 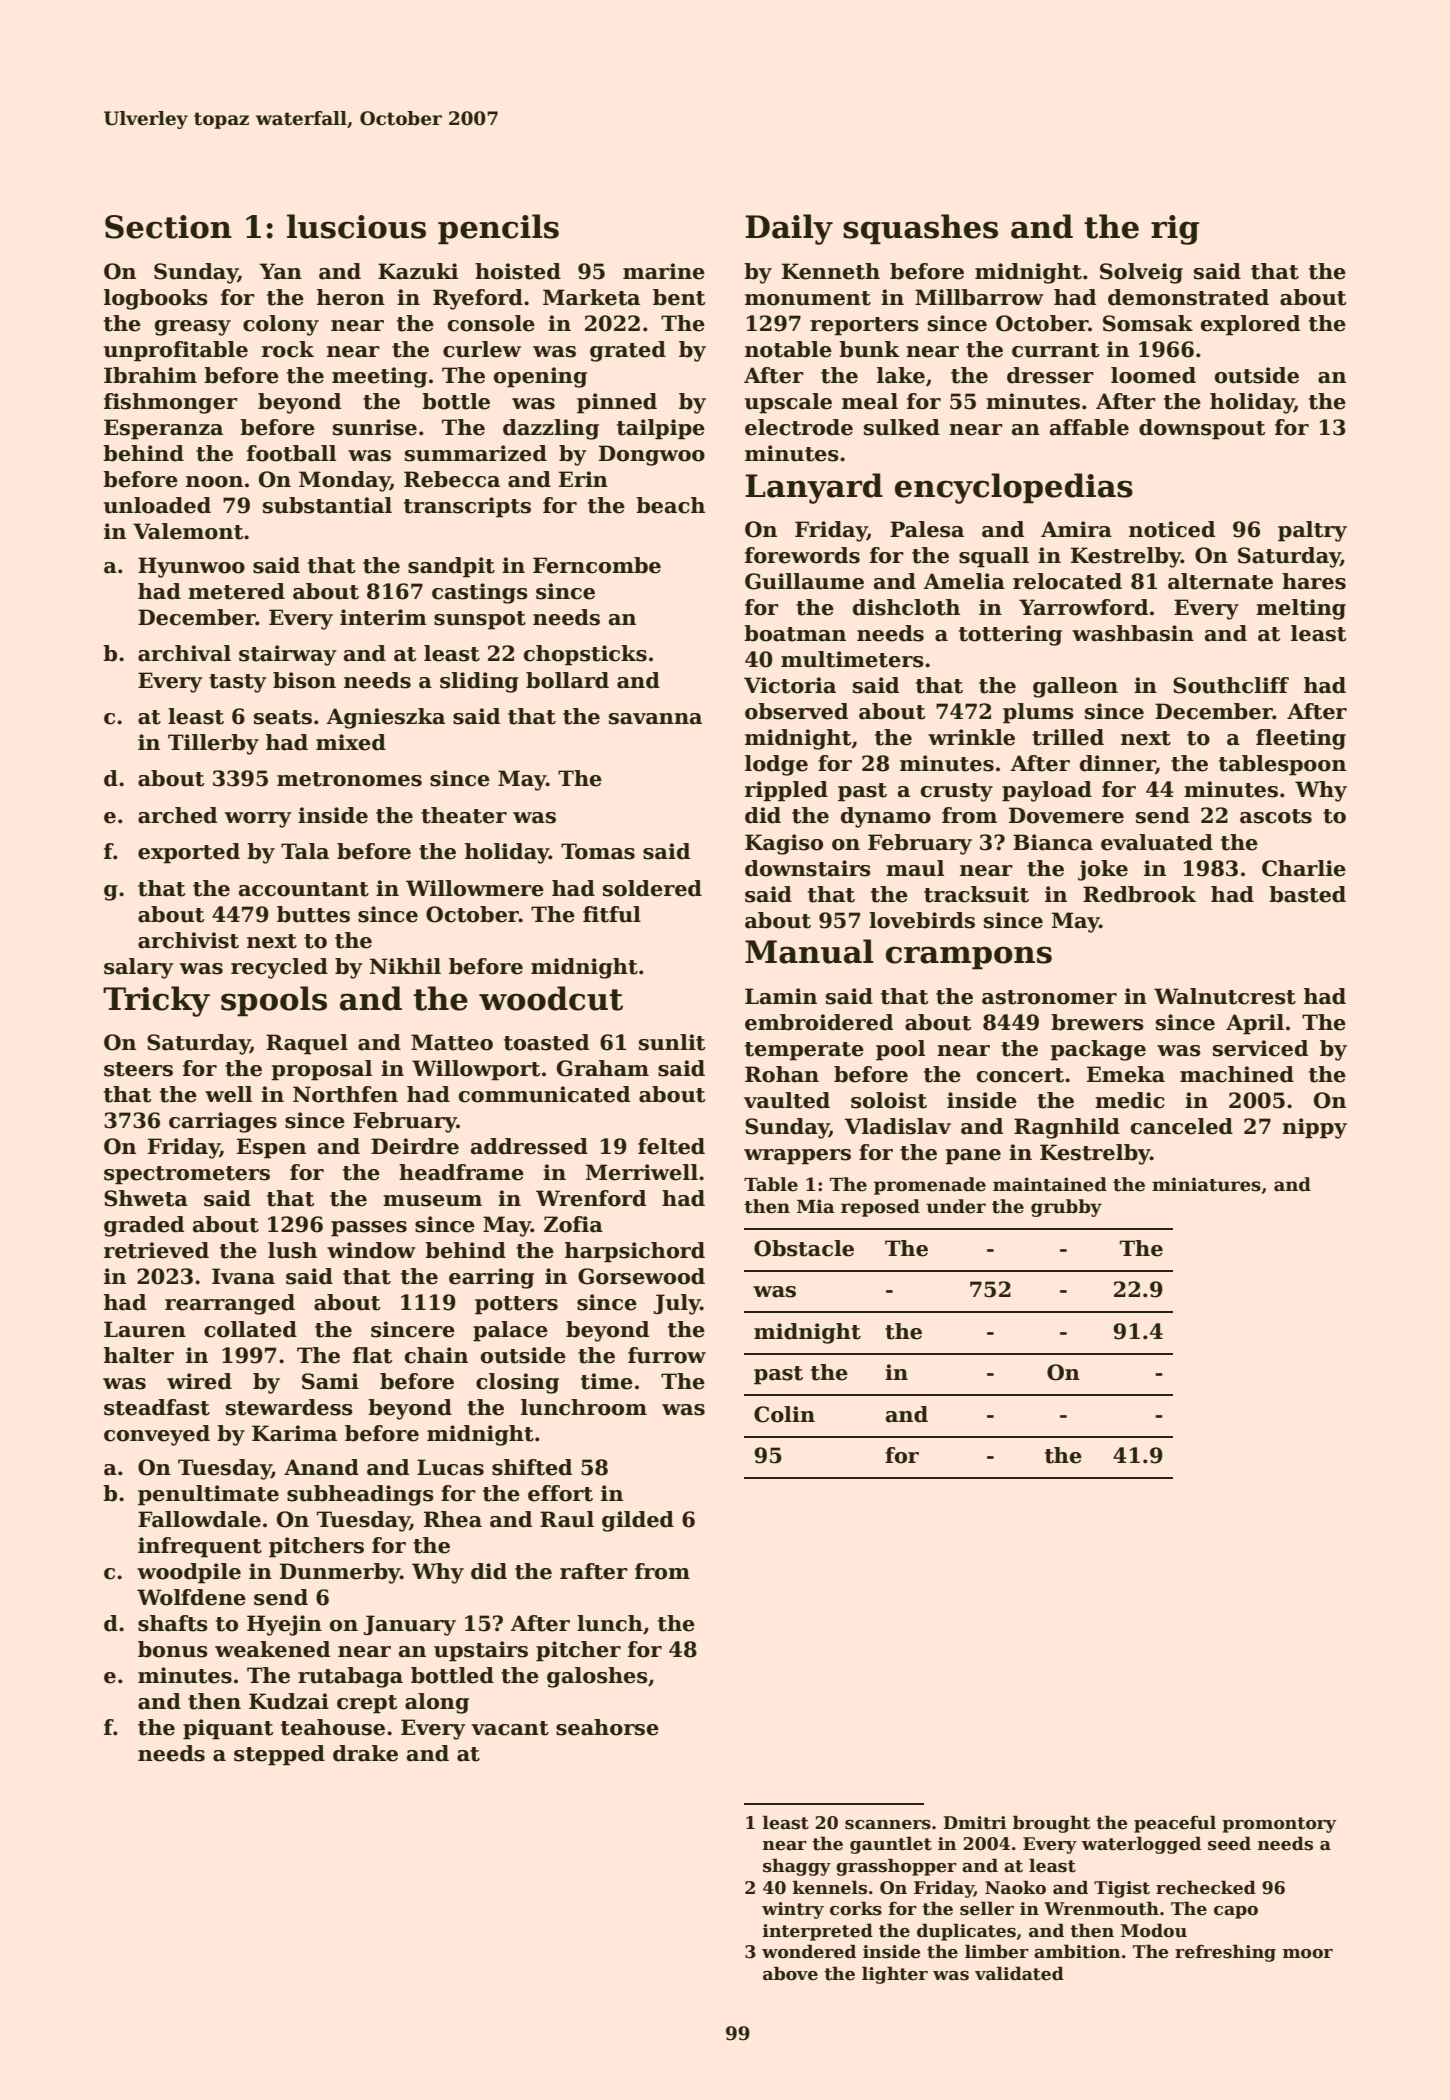 I want to click on promontory, so click(x=1279, y=1825).
